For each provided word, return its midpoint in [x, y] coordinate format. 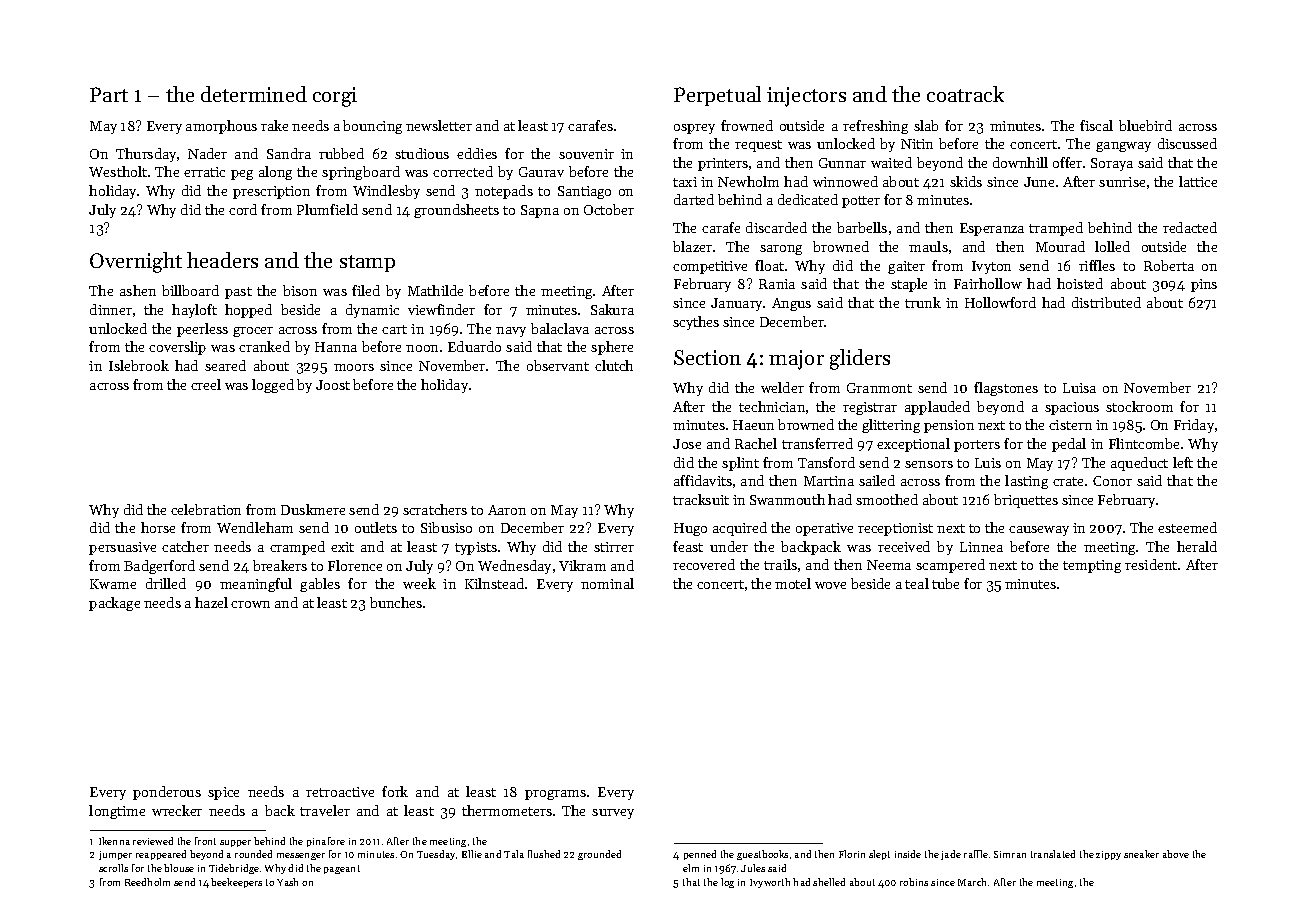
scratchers [435, 509]
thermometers [507, 810]
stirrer [614, 547]
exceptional [913, 445]
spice [223, 793]
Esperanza [992, 229]
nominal [607, 583]
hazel [211, 602]
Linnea [981, 547]
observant [558, 365]
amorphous [221, 127]
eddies [477, 153]
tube [945, 583]
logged [273, 386]
